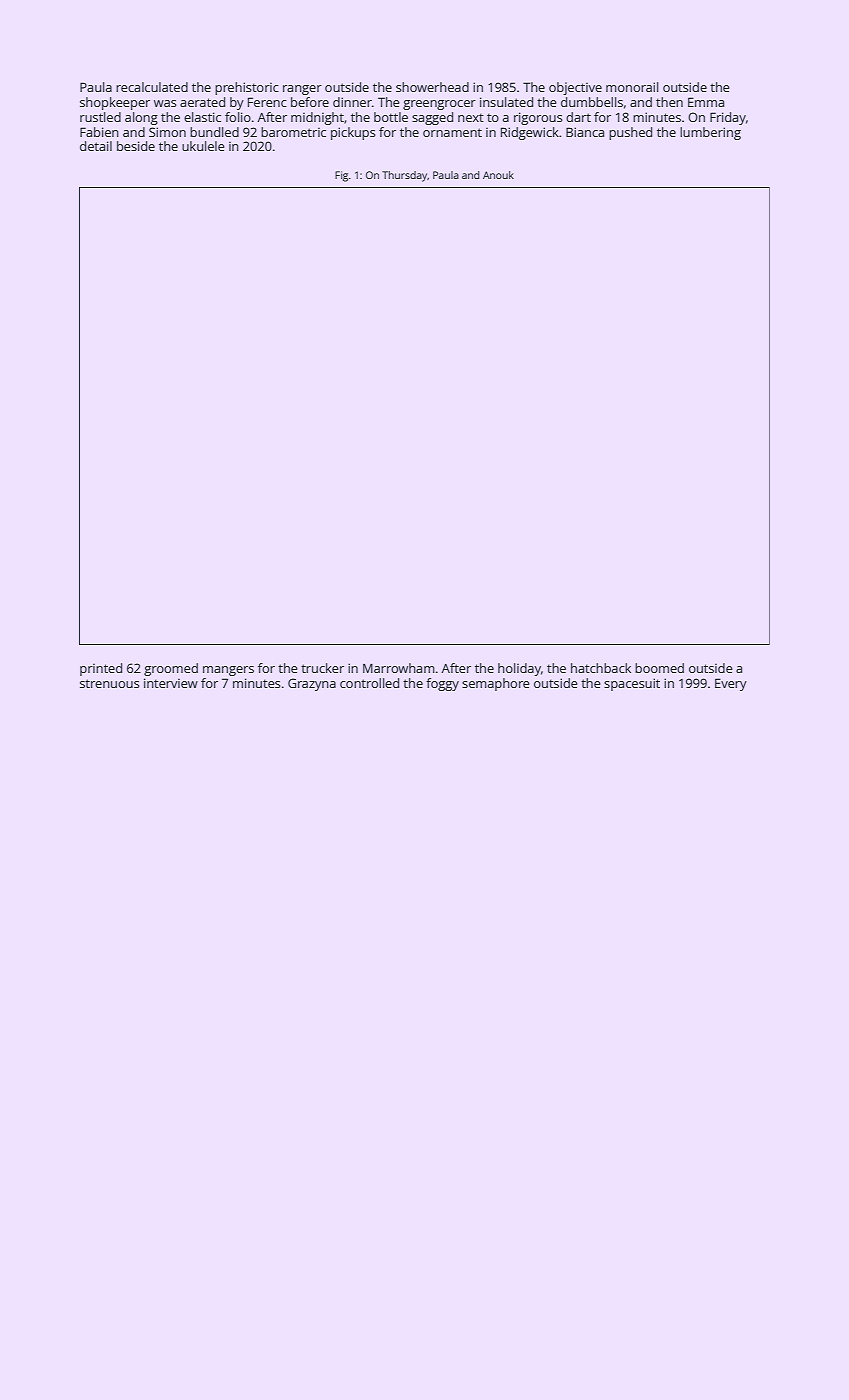  What do you see at coordinates (247, 88) in the page?
I see `prehistoric` at bounding box center [247, 88].
